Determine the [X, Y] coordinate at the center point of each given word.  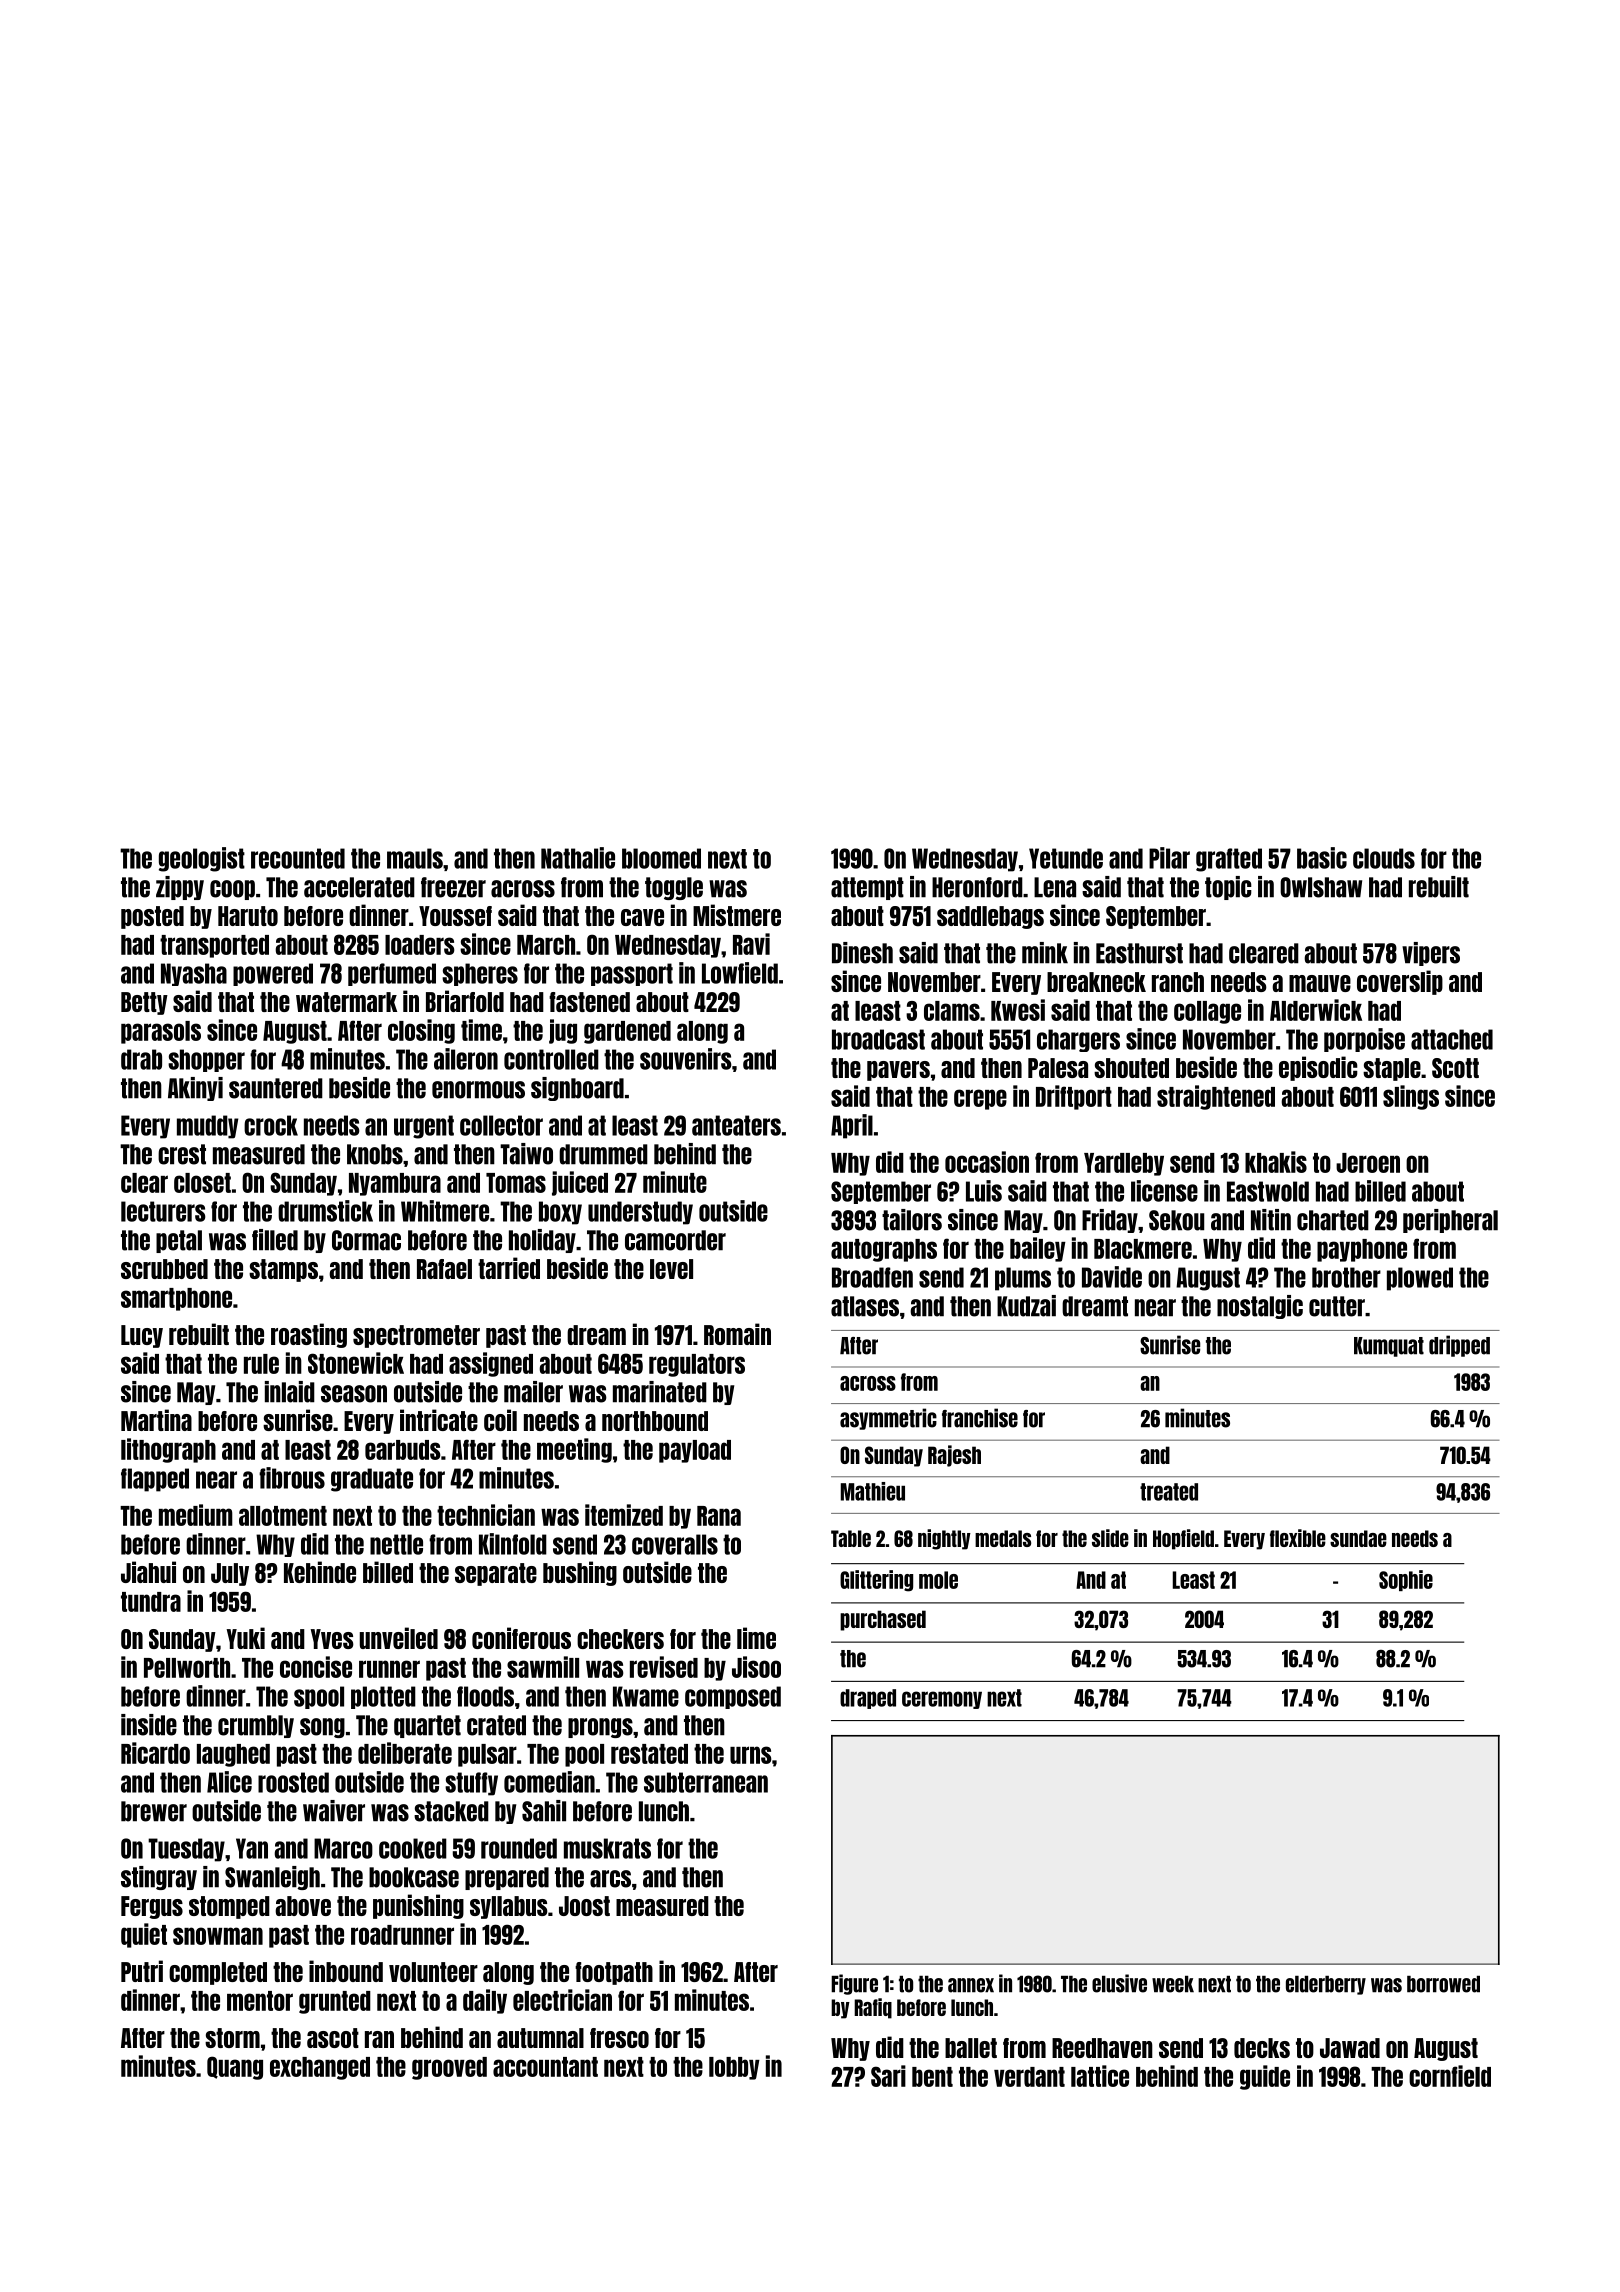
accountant [545, 2067]
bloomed [661, 858]
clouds [1384, 858]
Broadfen [872, 1277]
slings [1411, 1097]
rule [261, 1364]
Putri [142, 1971]
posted [152, 917]
